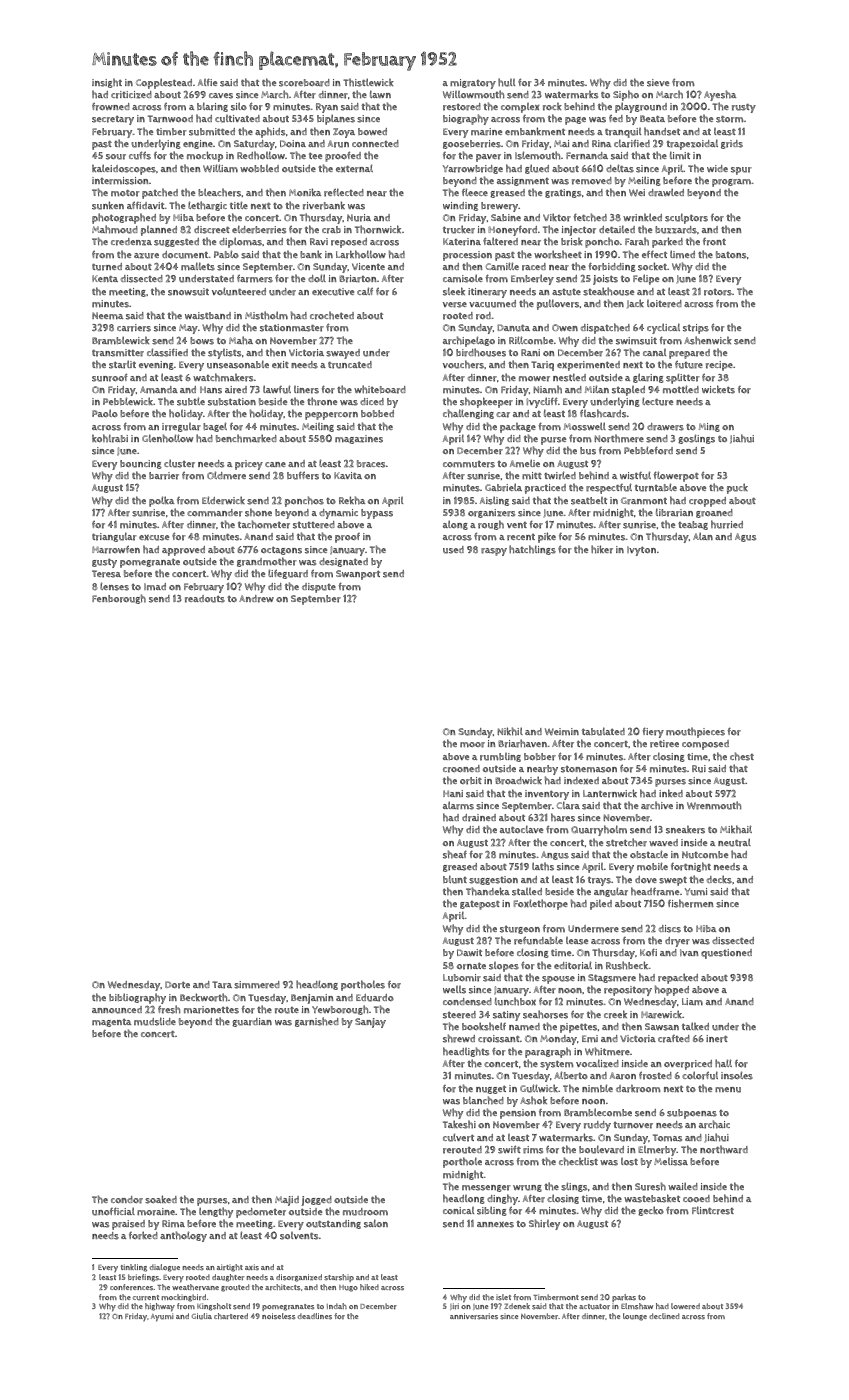  I want to click on lowered, so click(685, 1306).
